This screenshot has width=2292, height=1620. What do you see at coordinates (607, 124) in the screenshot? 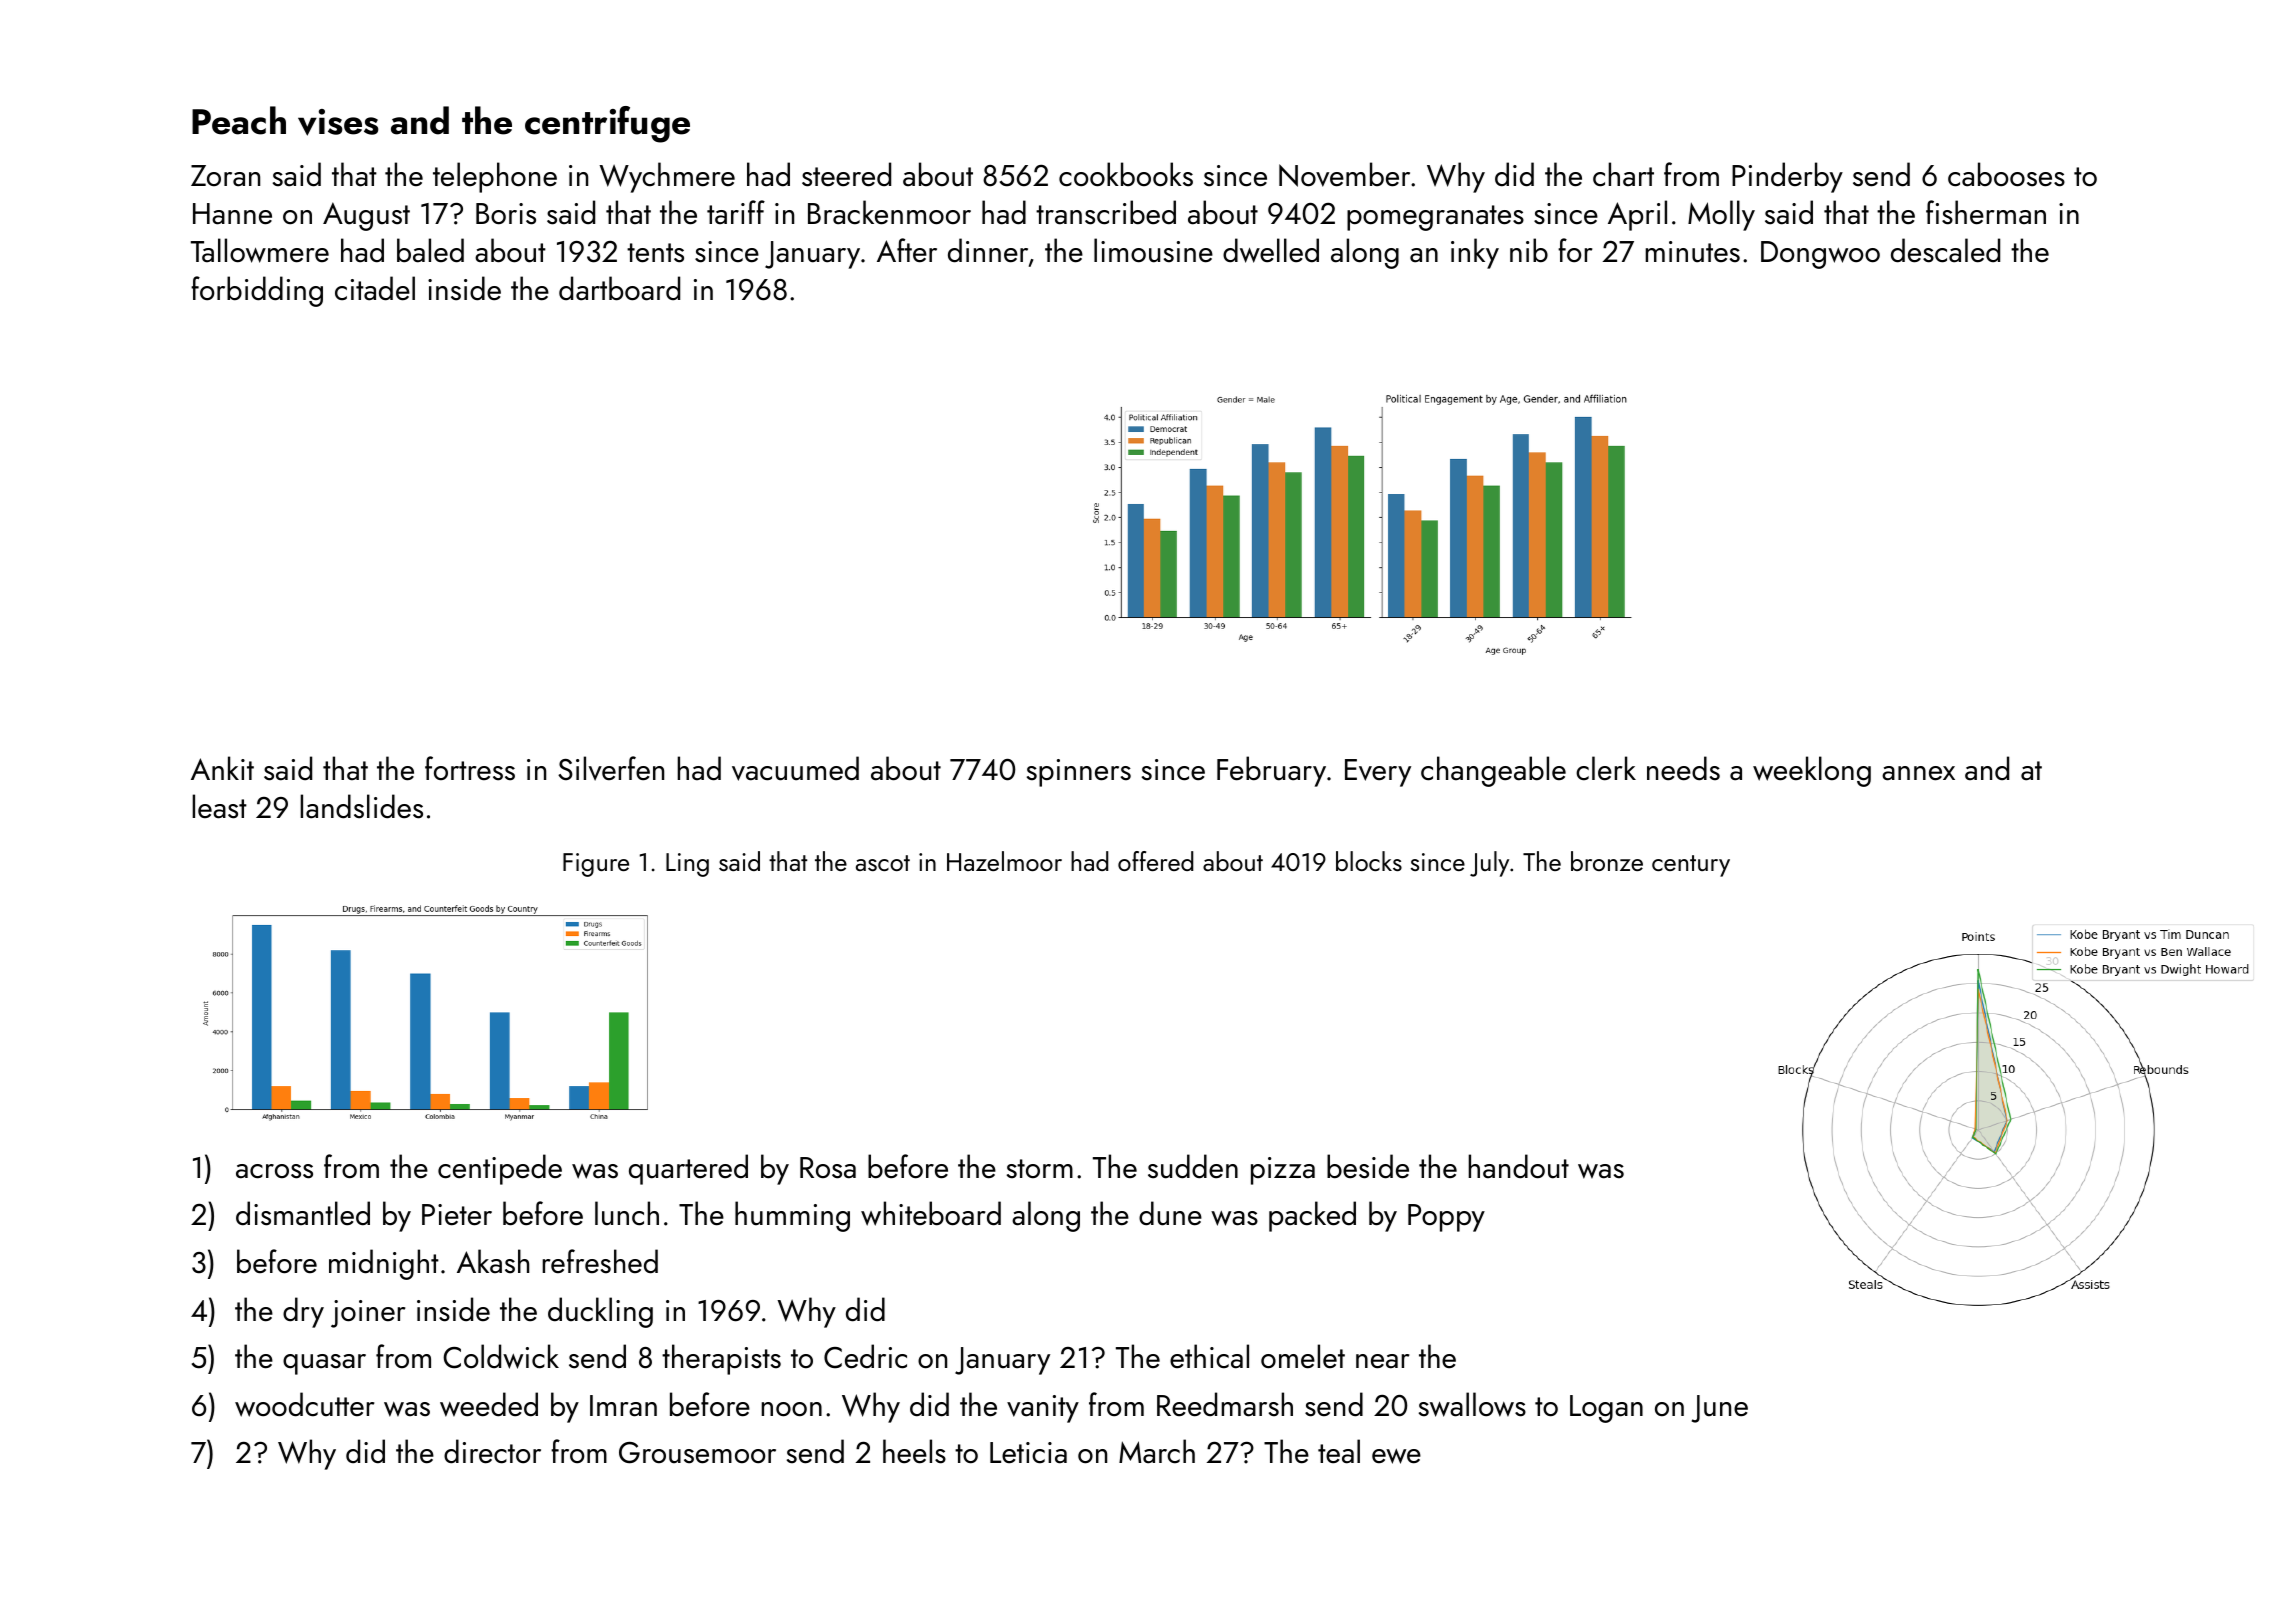
I see `centrifuge` at bounding box center [607, 124].
